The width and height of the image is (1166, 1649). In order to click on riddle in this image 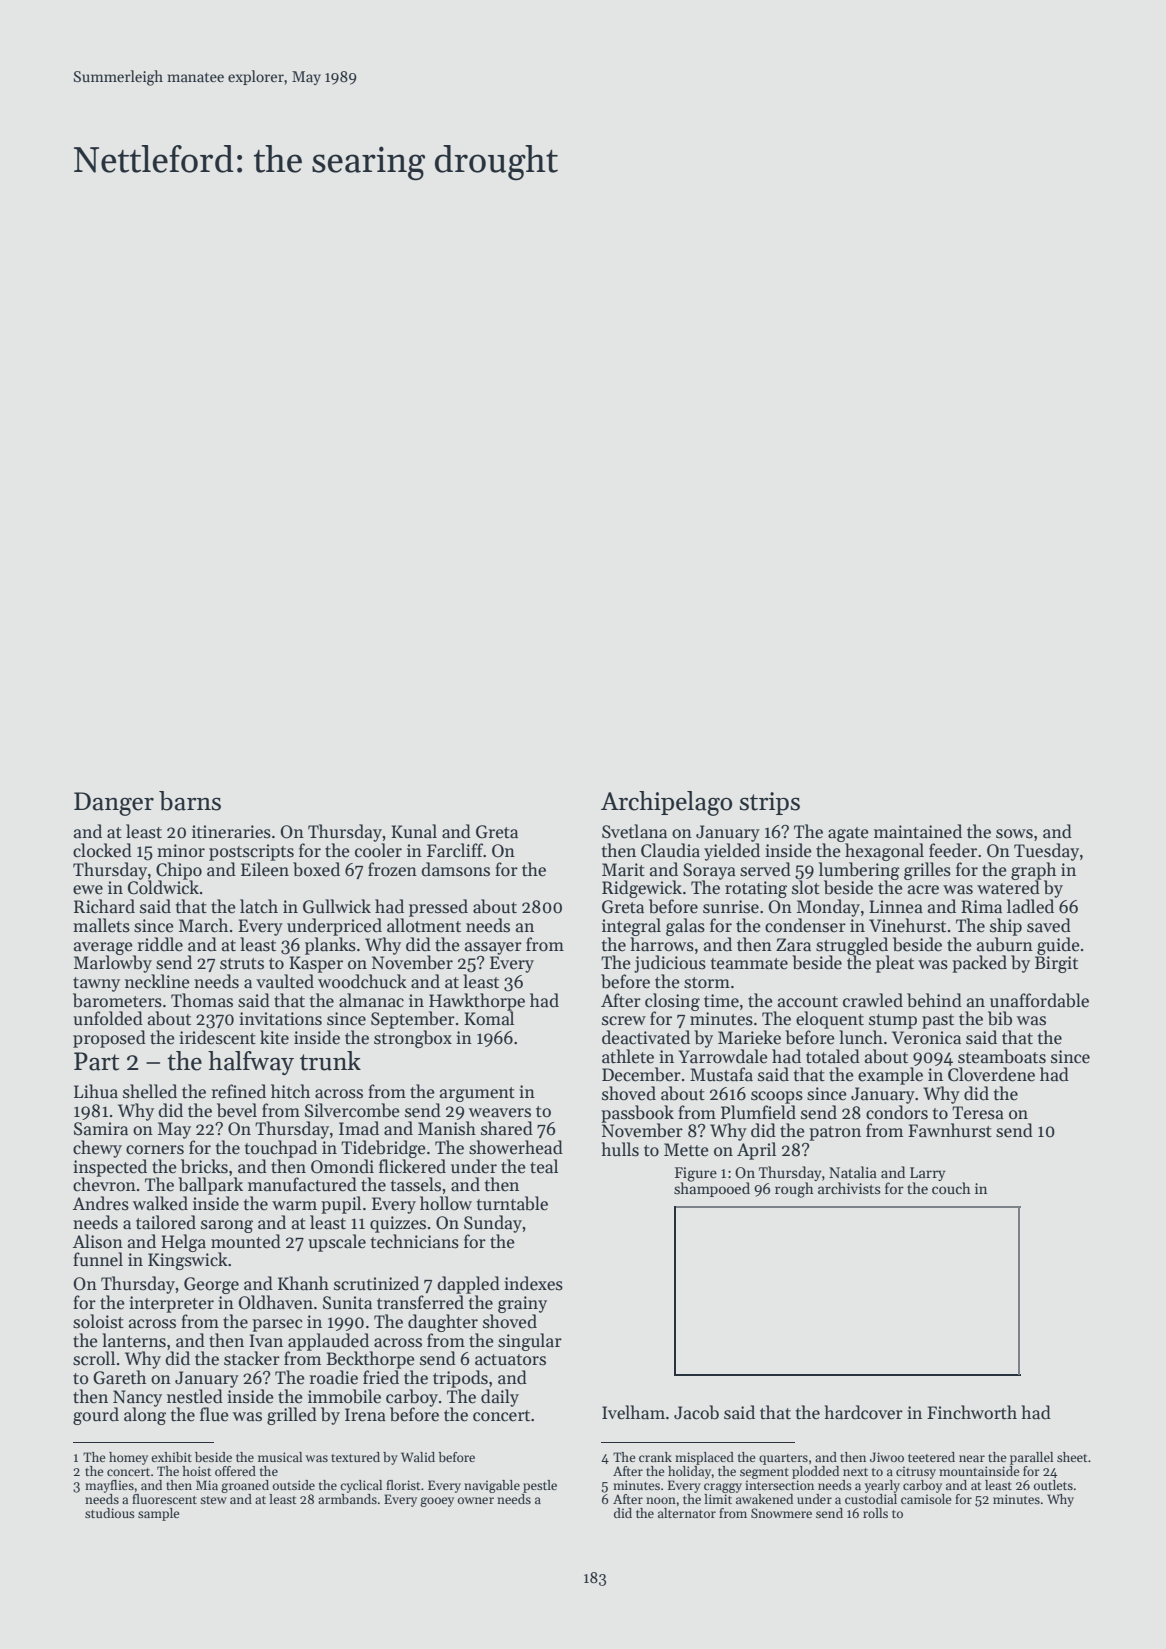, I will do `click(160, 944)`.
